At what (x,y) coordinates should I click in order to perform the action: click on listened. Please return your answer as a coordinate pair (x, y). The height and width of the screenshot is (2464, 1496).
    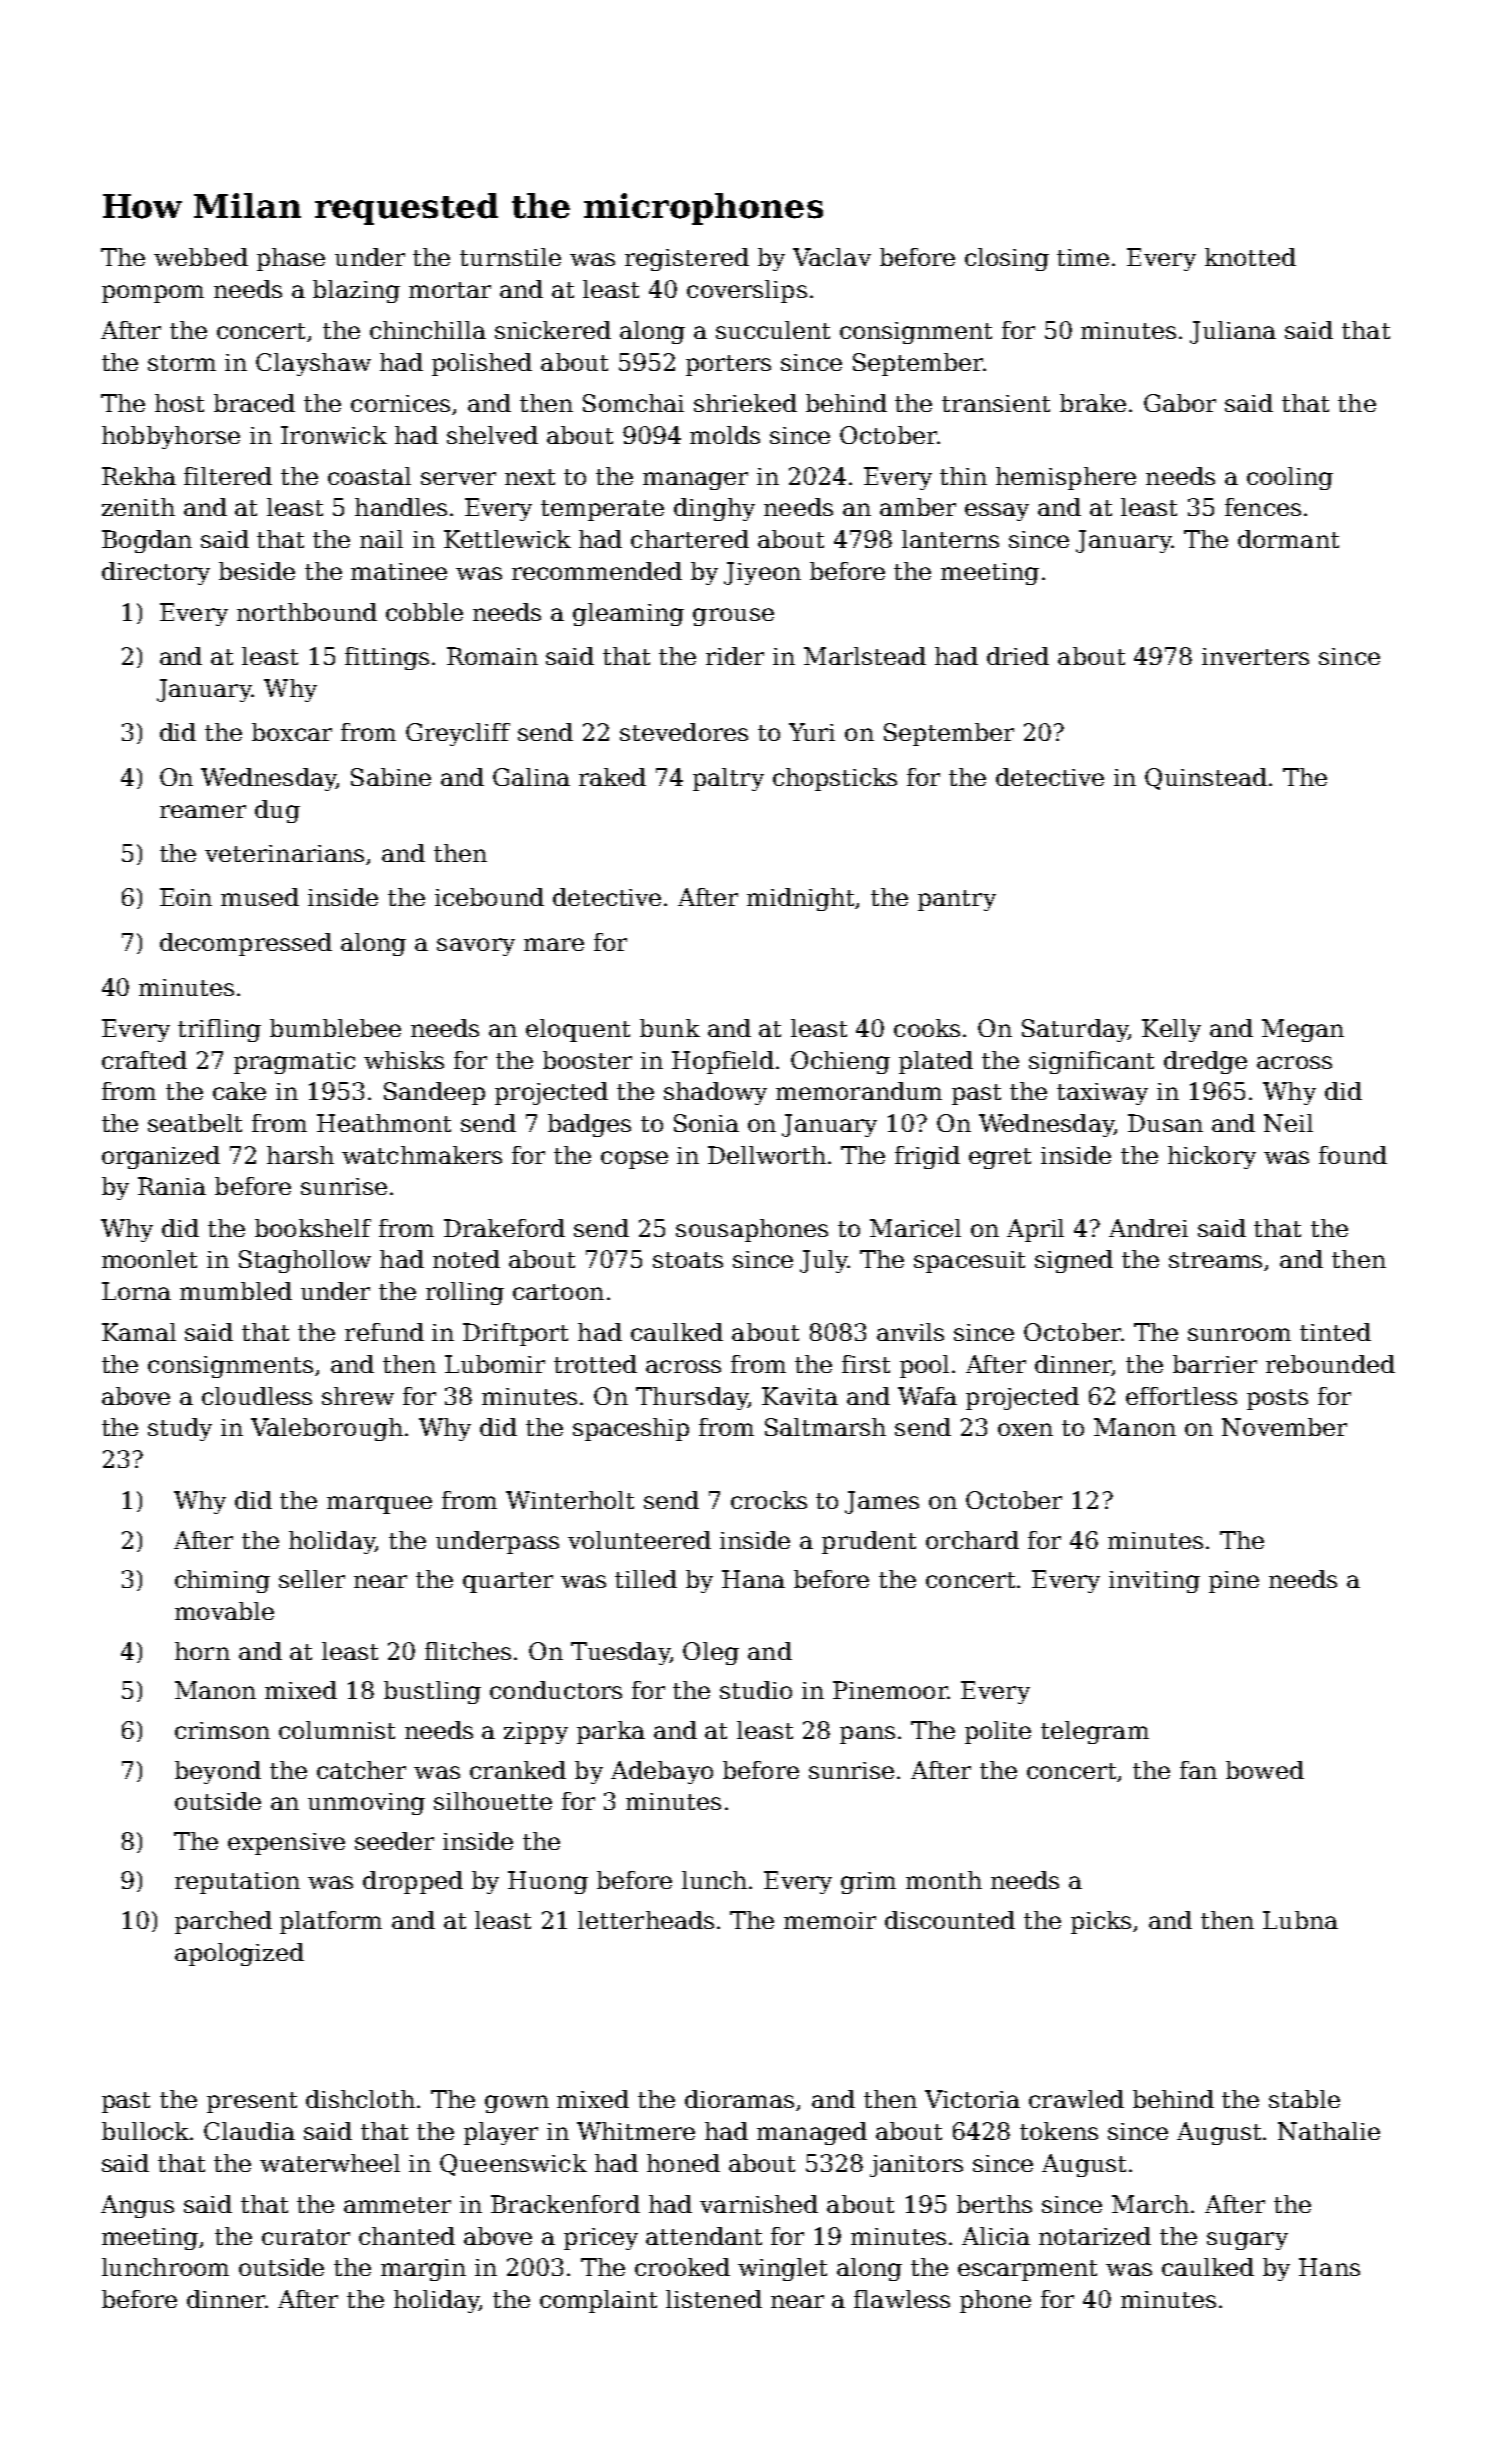
    Looking at the image, I should click on (714, 2299).
